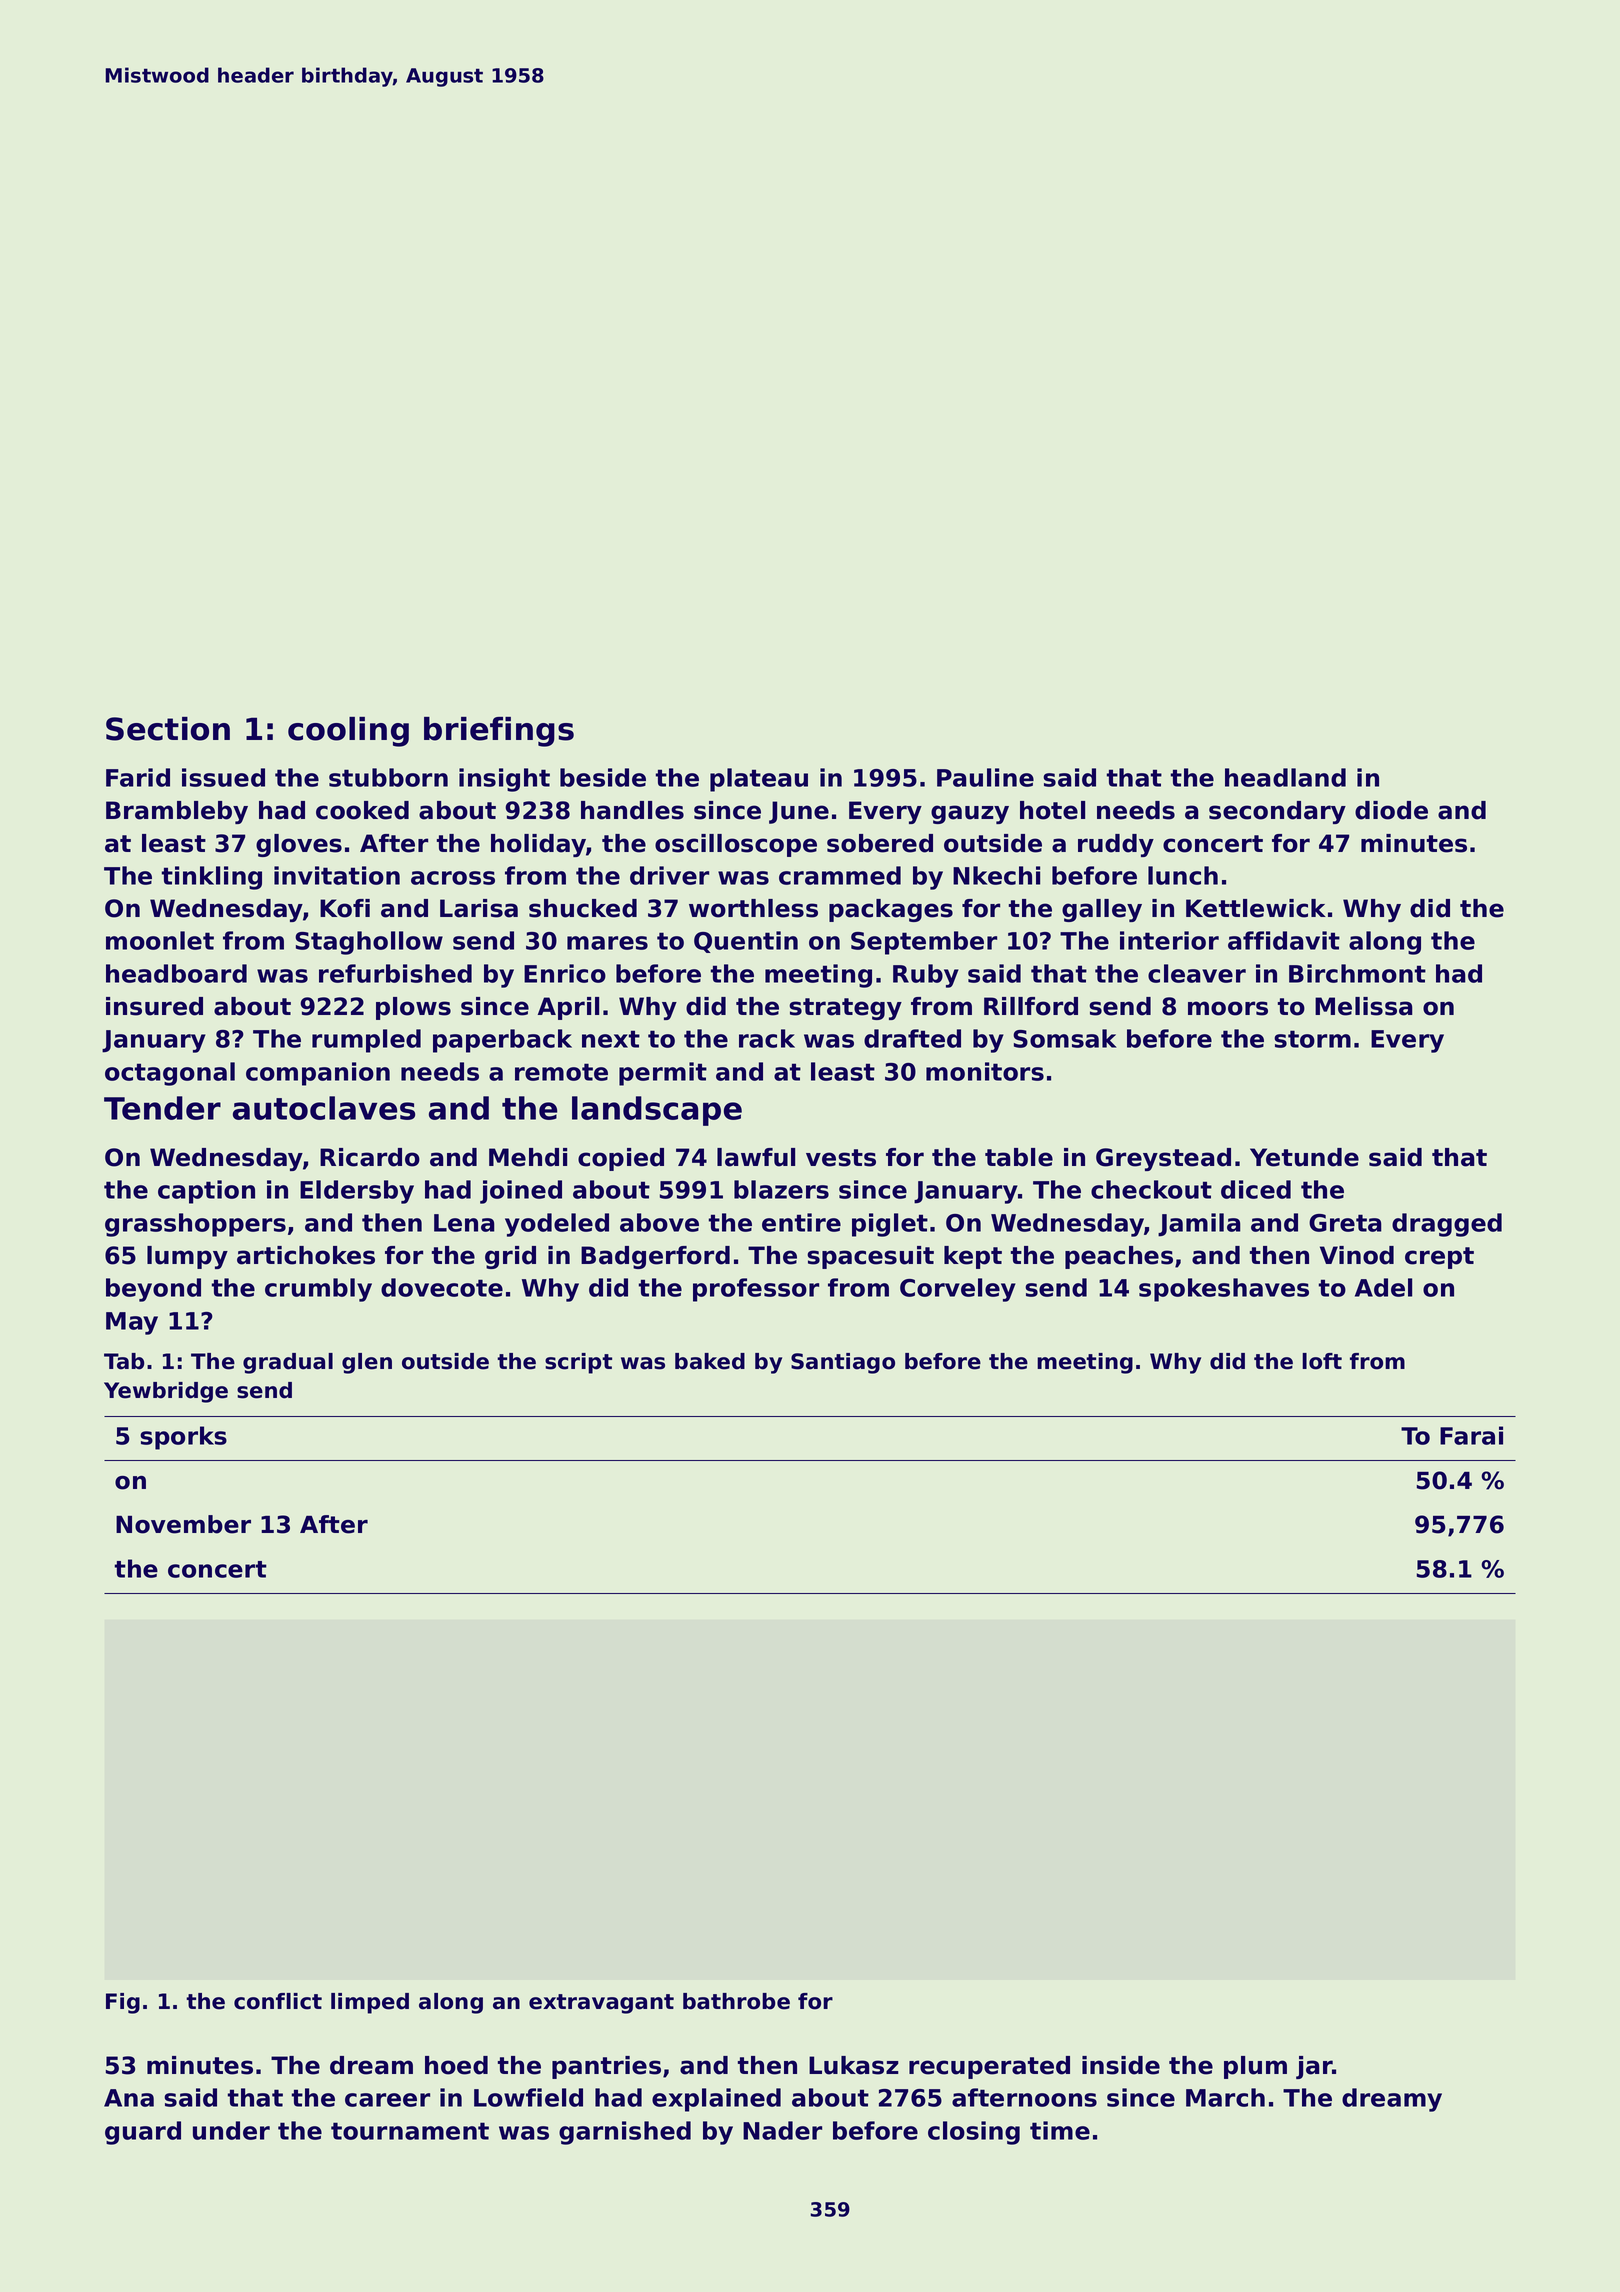 Image resolution: width=1620 pixels, height=2292 pixels. Describe the element at coordinates (231, 2130) in the screenshot. I see `under` at that location.
